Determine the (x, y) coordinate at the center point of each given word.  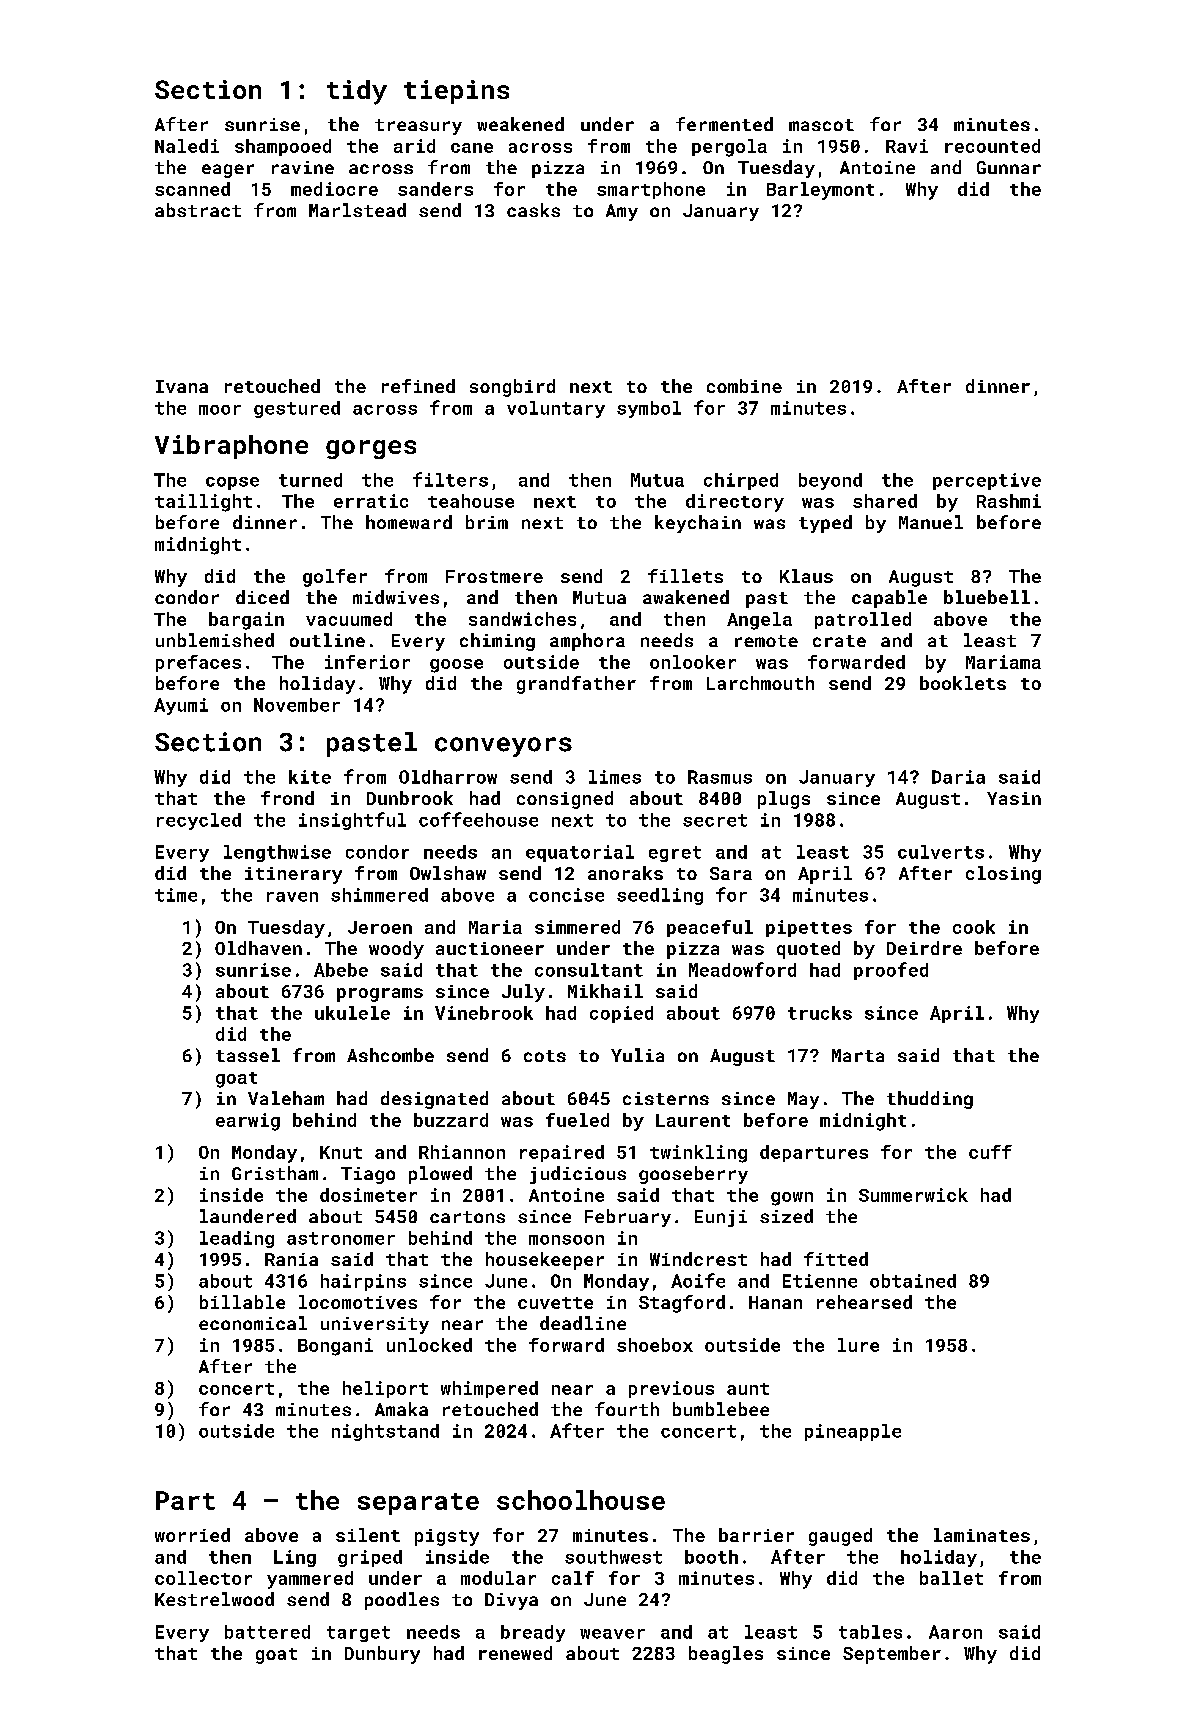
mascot (821, 125)
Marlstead (357, 210)
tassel (248, 1055)
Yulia (637, 1055)
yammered (310, 1580)
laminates (982, 1535)
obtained (913, 1281)
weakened (520, 124)
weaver (612, 1634)
